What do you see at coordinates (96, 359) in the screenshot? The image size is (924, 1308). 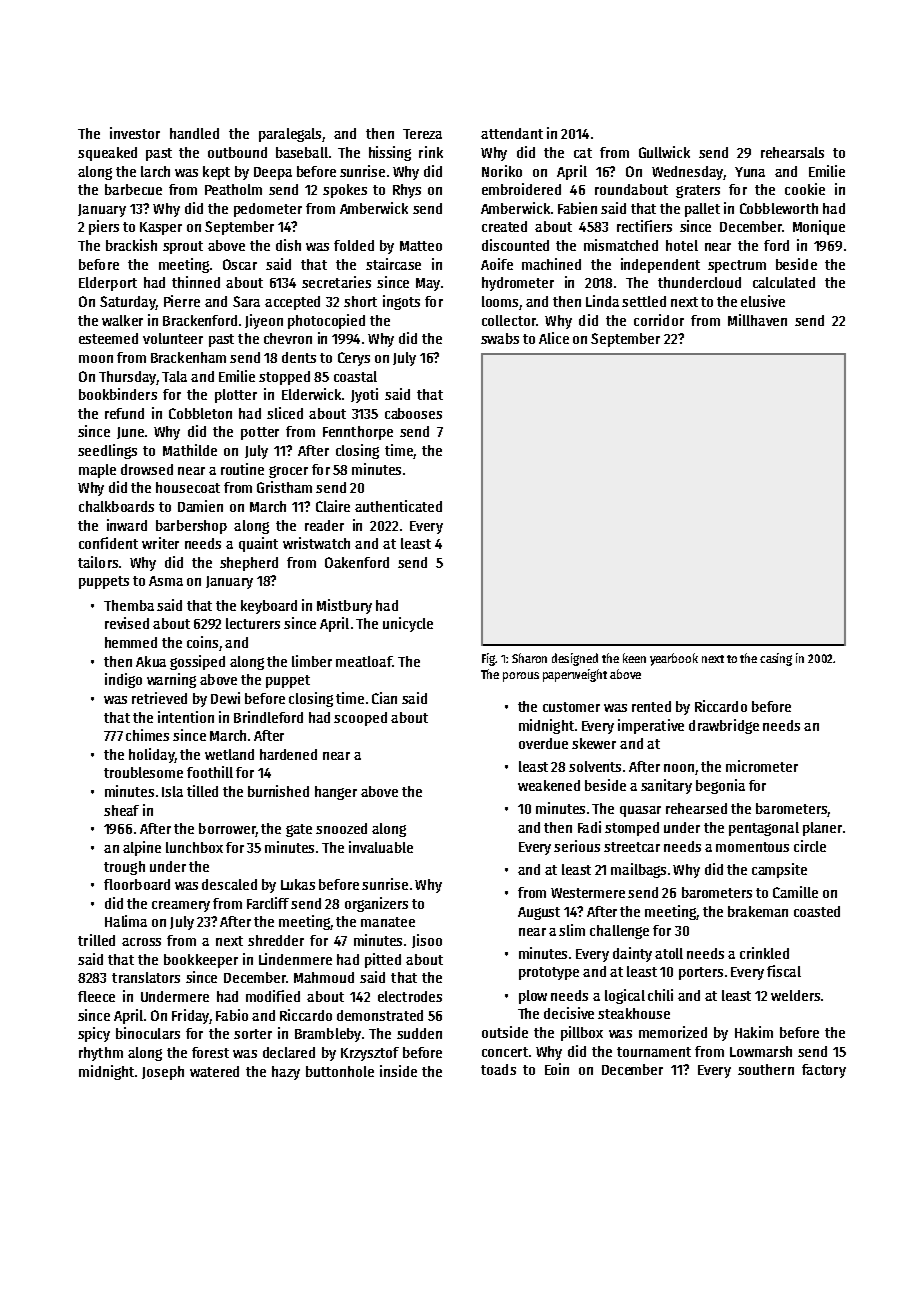 I see `moon` at bounding box center [96, 359].
